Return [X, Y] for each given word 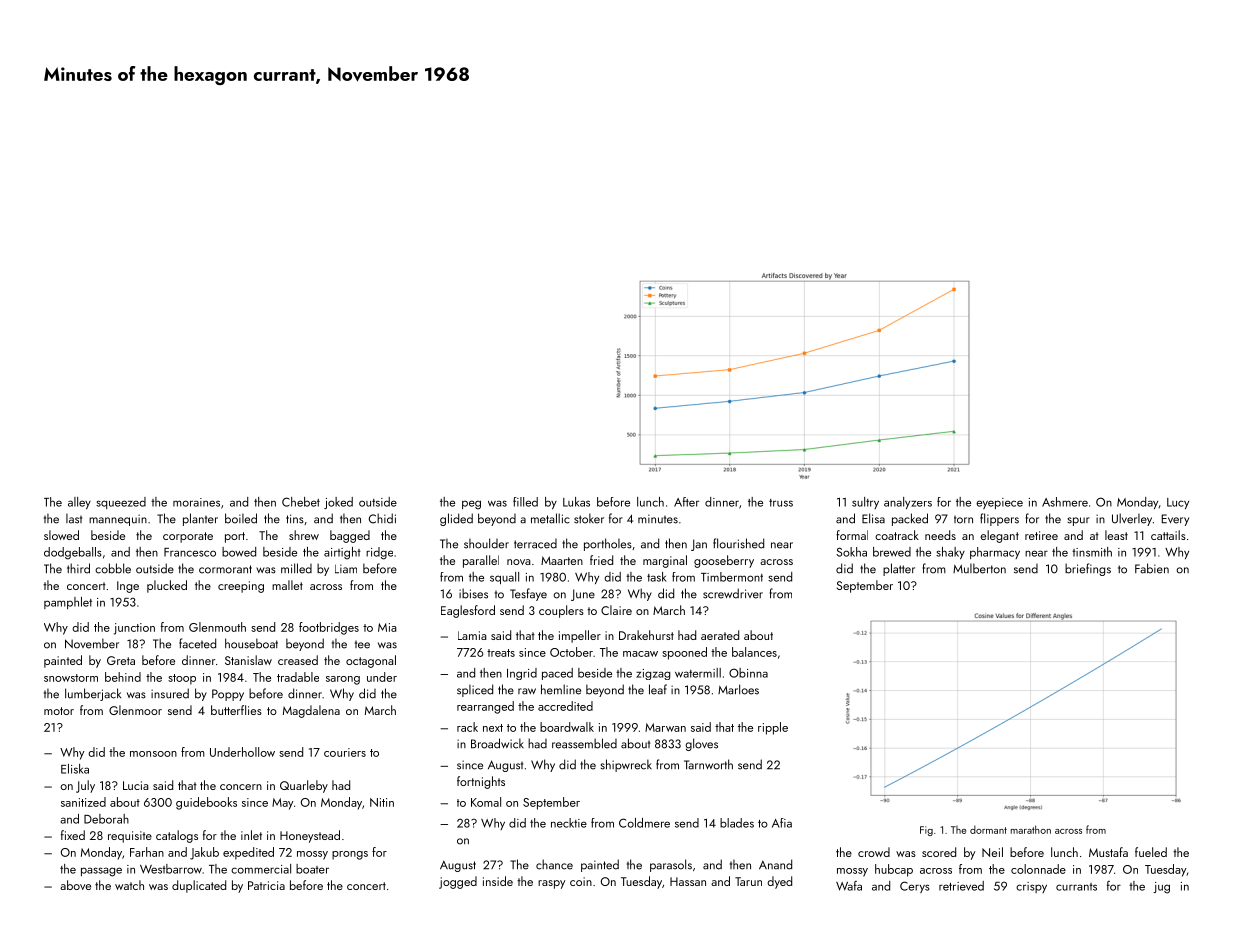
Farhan [147, 852]
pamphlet [68, 603]
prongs [350, 855]
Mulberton [979, 568]
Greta [121, 660]
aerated [720, 635]
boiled [241, 518]
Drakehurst [646, 635]
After [686, 502]
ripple [773, 728]
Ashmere [1065, 502]
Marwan [665, 727]
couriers [345, 752]
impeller [580, 636]
